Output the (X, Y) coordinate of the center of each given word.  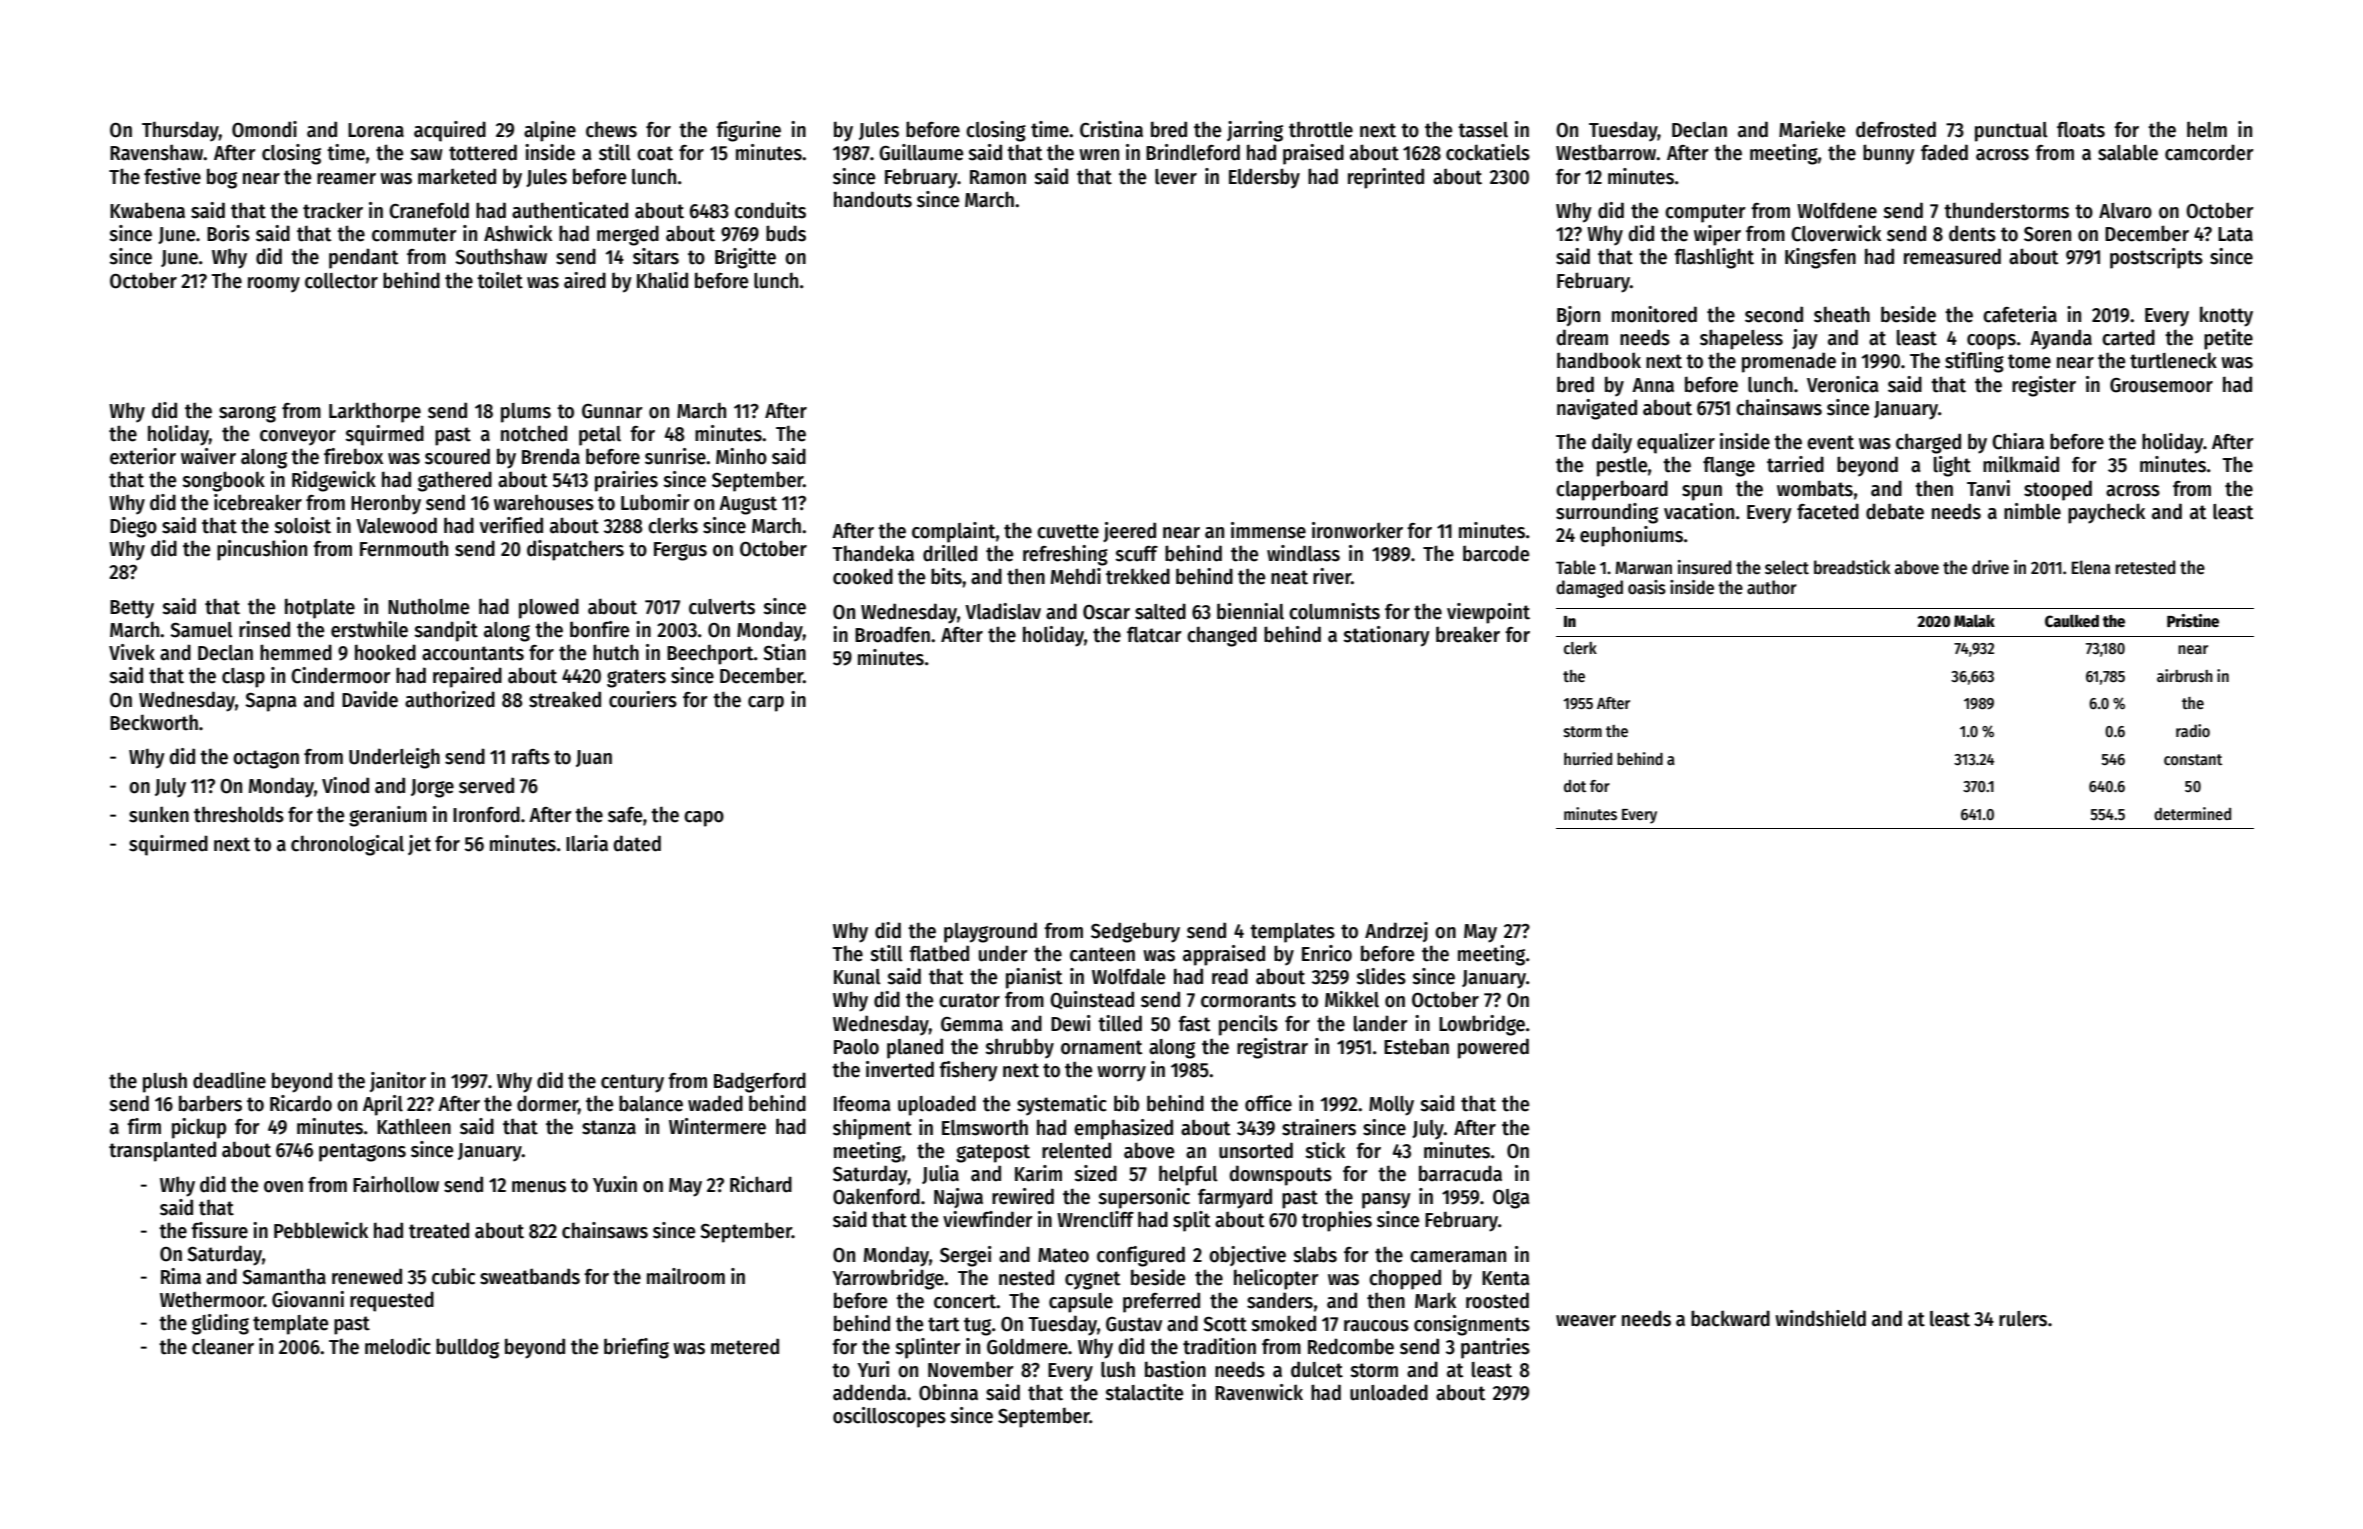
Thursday (180, 131)
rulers (2023, 1319)
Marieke (1812, 129)
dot (1575, 786)
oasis (1647, 587)
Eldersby (1264, 178)
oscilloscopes (889, 1417)
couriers (643, 699)
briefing (636, 1348)
